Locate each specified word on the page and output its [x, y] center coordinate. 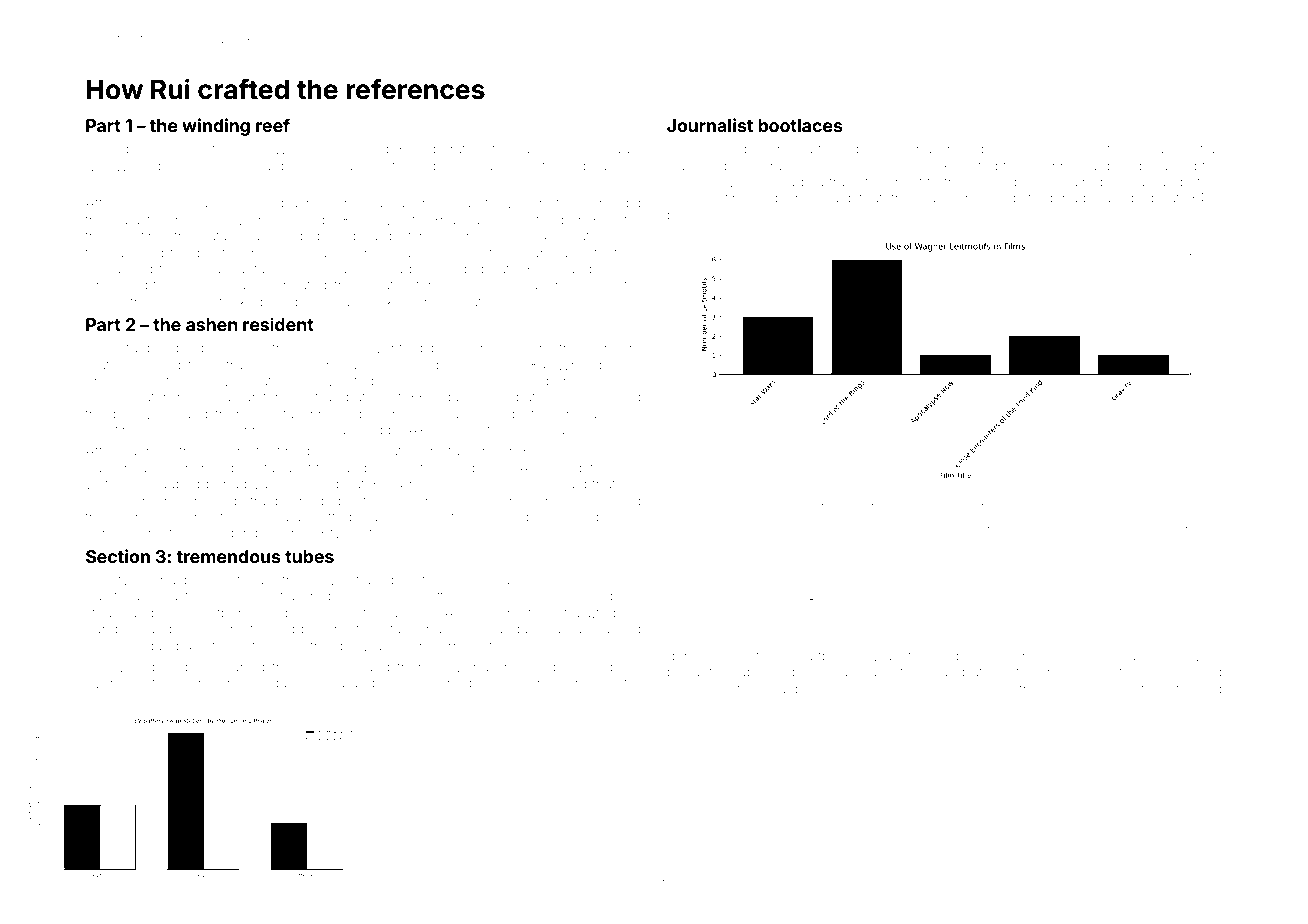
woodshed [153, 667]
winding [216, 127]
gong [683, 658]
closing [1112, 657]
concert [612, 348]
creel [315, 349]
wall [532, 285]
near [1083, 150]
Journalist [710, 125]
